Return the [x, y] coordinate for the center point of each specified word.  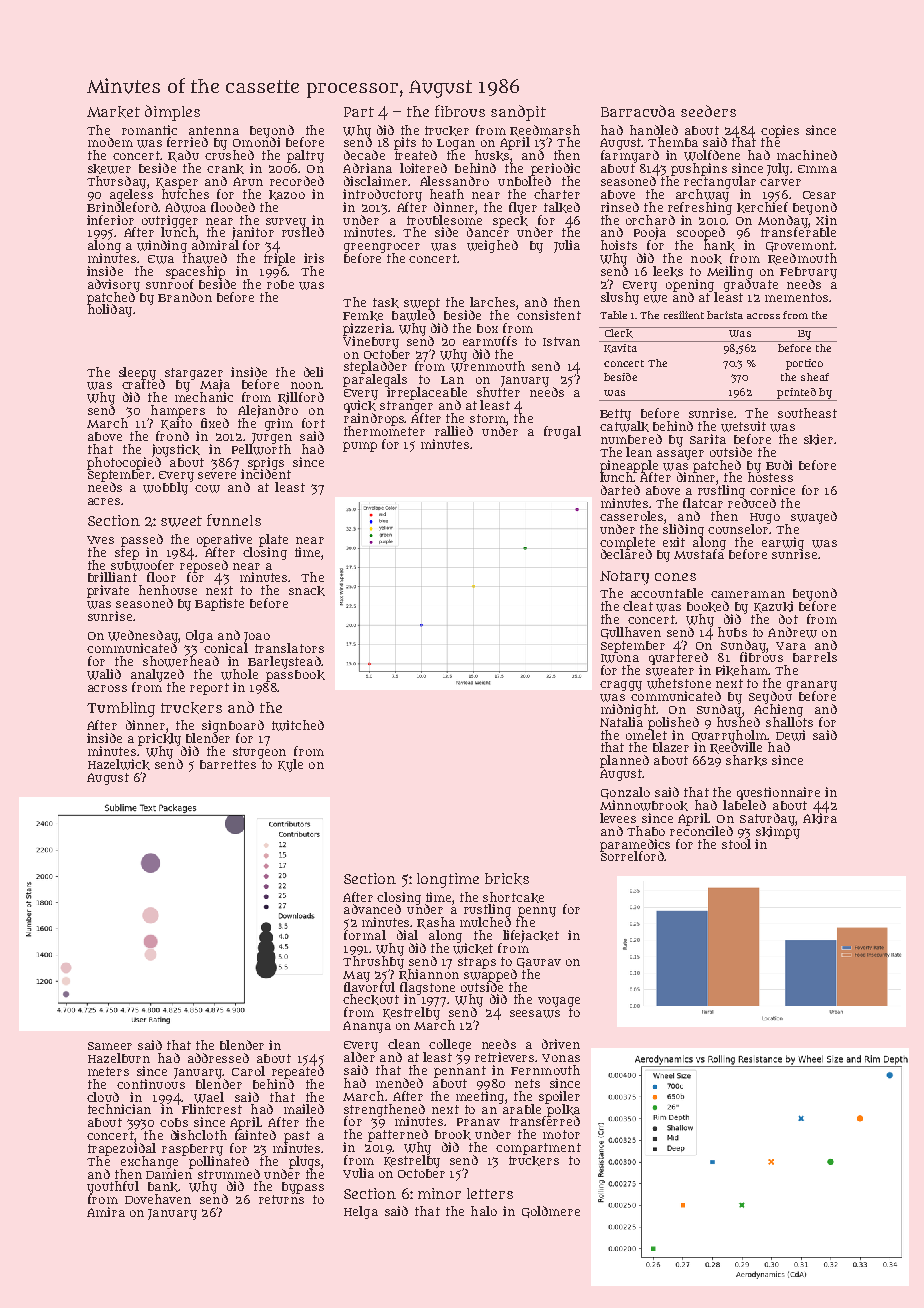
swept [422, 304]
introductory [382, 195]
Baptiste [219, 604]
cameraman [748, 594]
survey [287, 223]
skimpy [778, 832]
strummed [229, 1174]
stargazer [194, 374]
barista [725, 315]
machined [807, 155]
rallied [454, 431]
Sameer [110, 1046]
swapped [490, 975]
